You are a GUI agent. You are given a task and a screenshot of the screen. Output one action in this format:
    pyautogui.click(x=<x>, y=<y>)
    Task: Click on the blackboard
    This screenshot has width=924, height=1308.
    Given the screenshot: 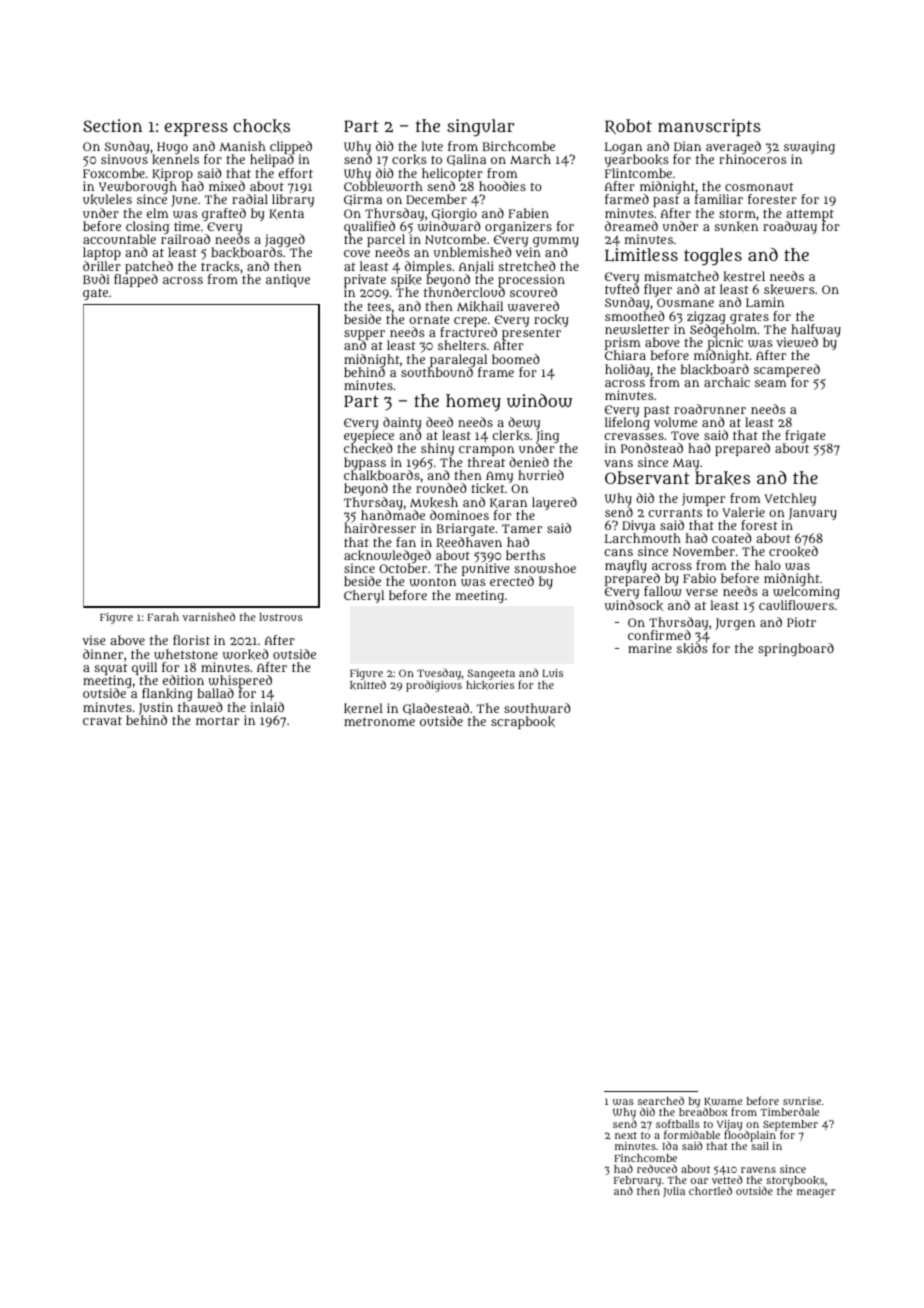 What is the action you would take?
    pyautogui.click(x=715, y=369)
